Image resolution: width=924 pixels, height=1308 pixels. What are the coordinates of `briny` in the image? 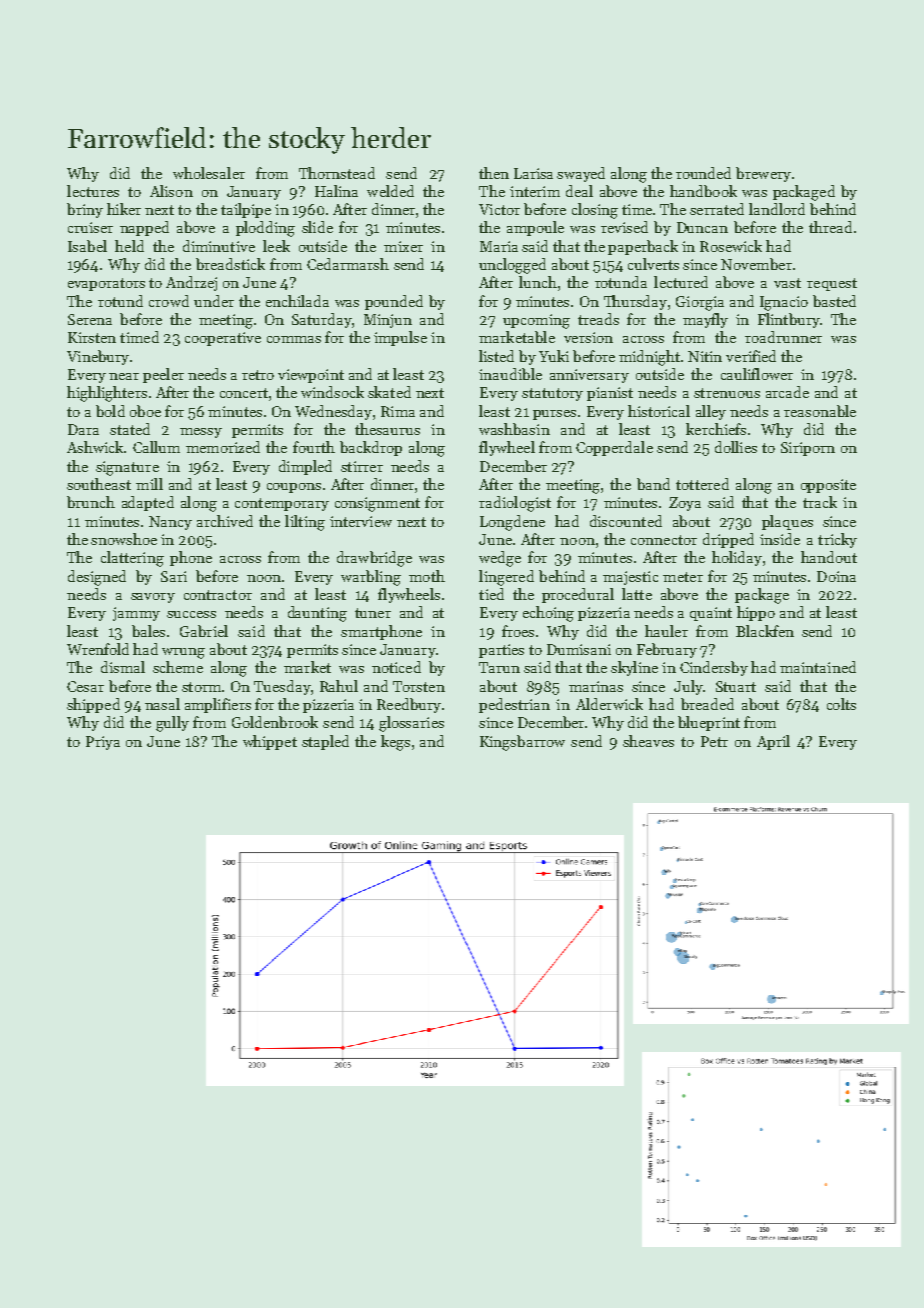 It's located at (85, 210).
